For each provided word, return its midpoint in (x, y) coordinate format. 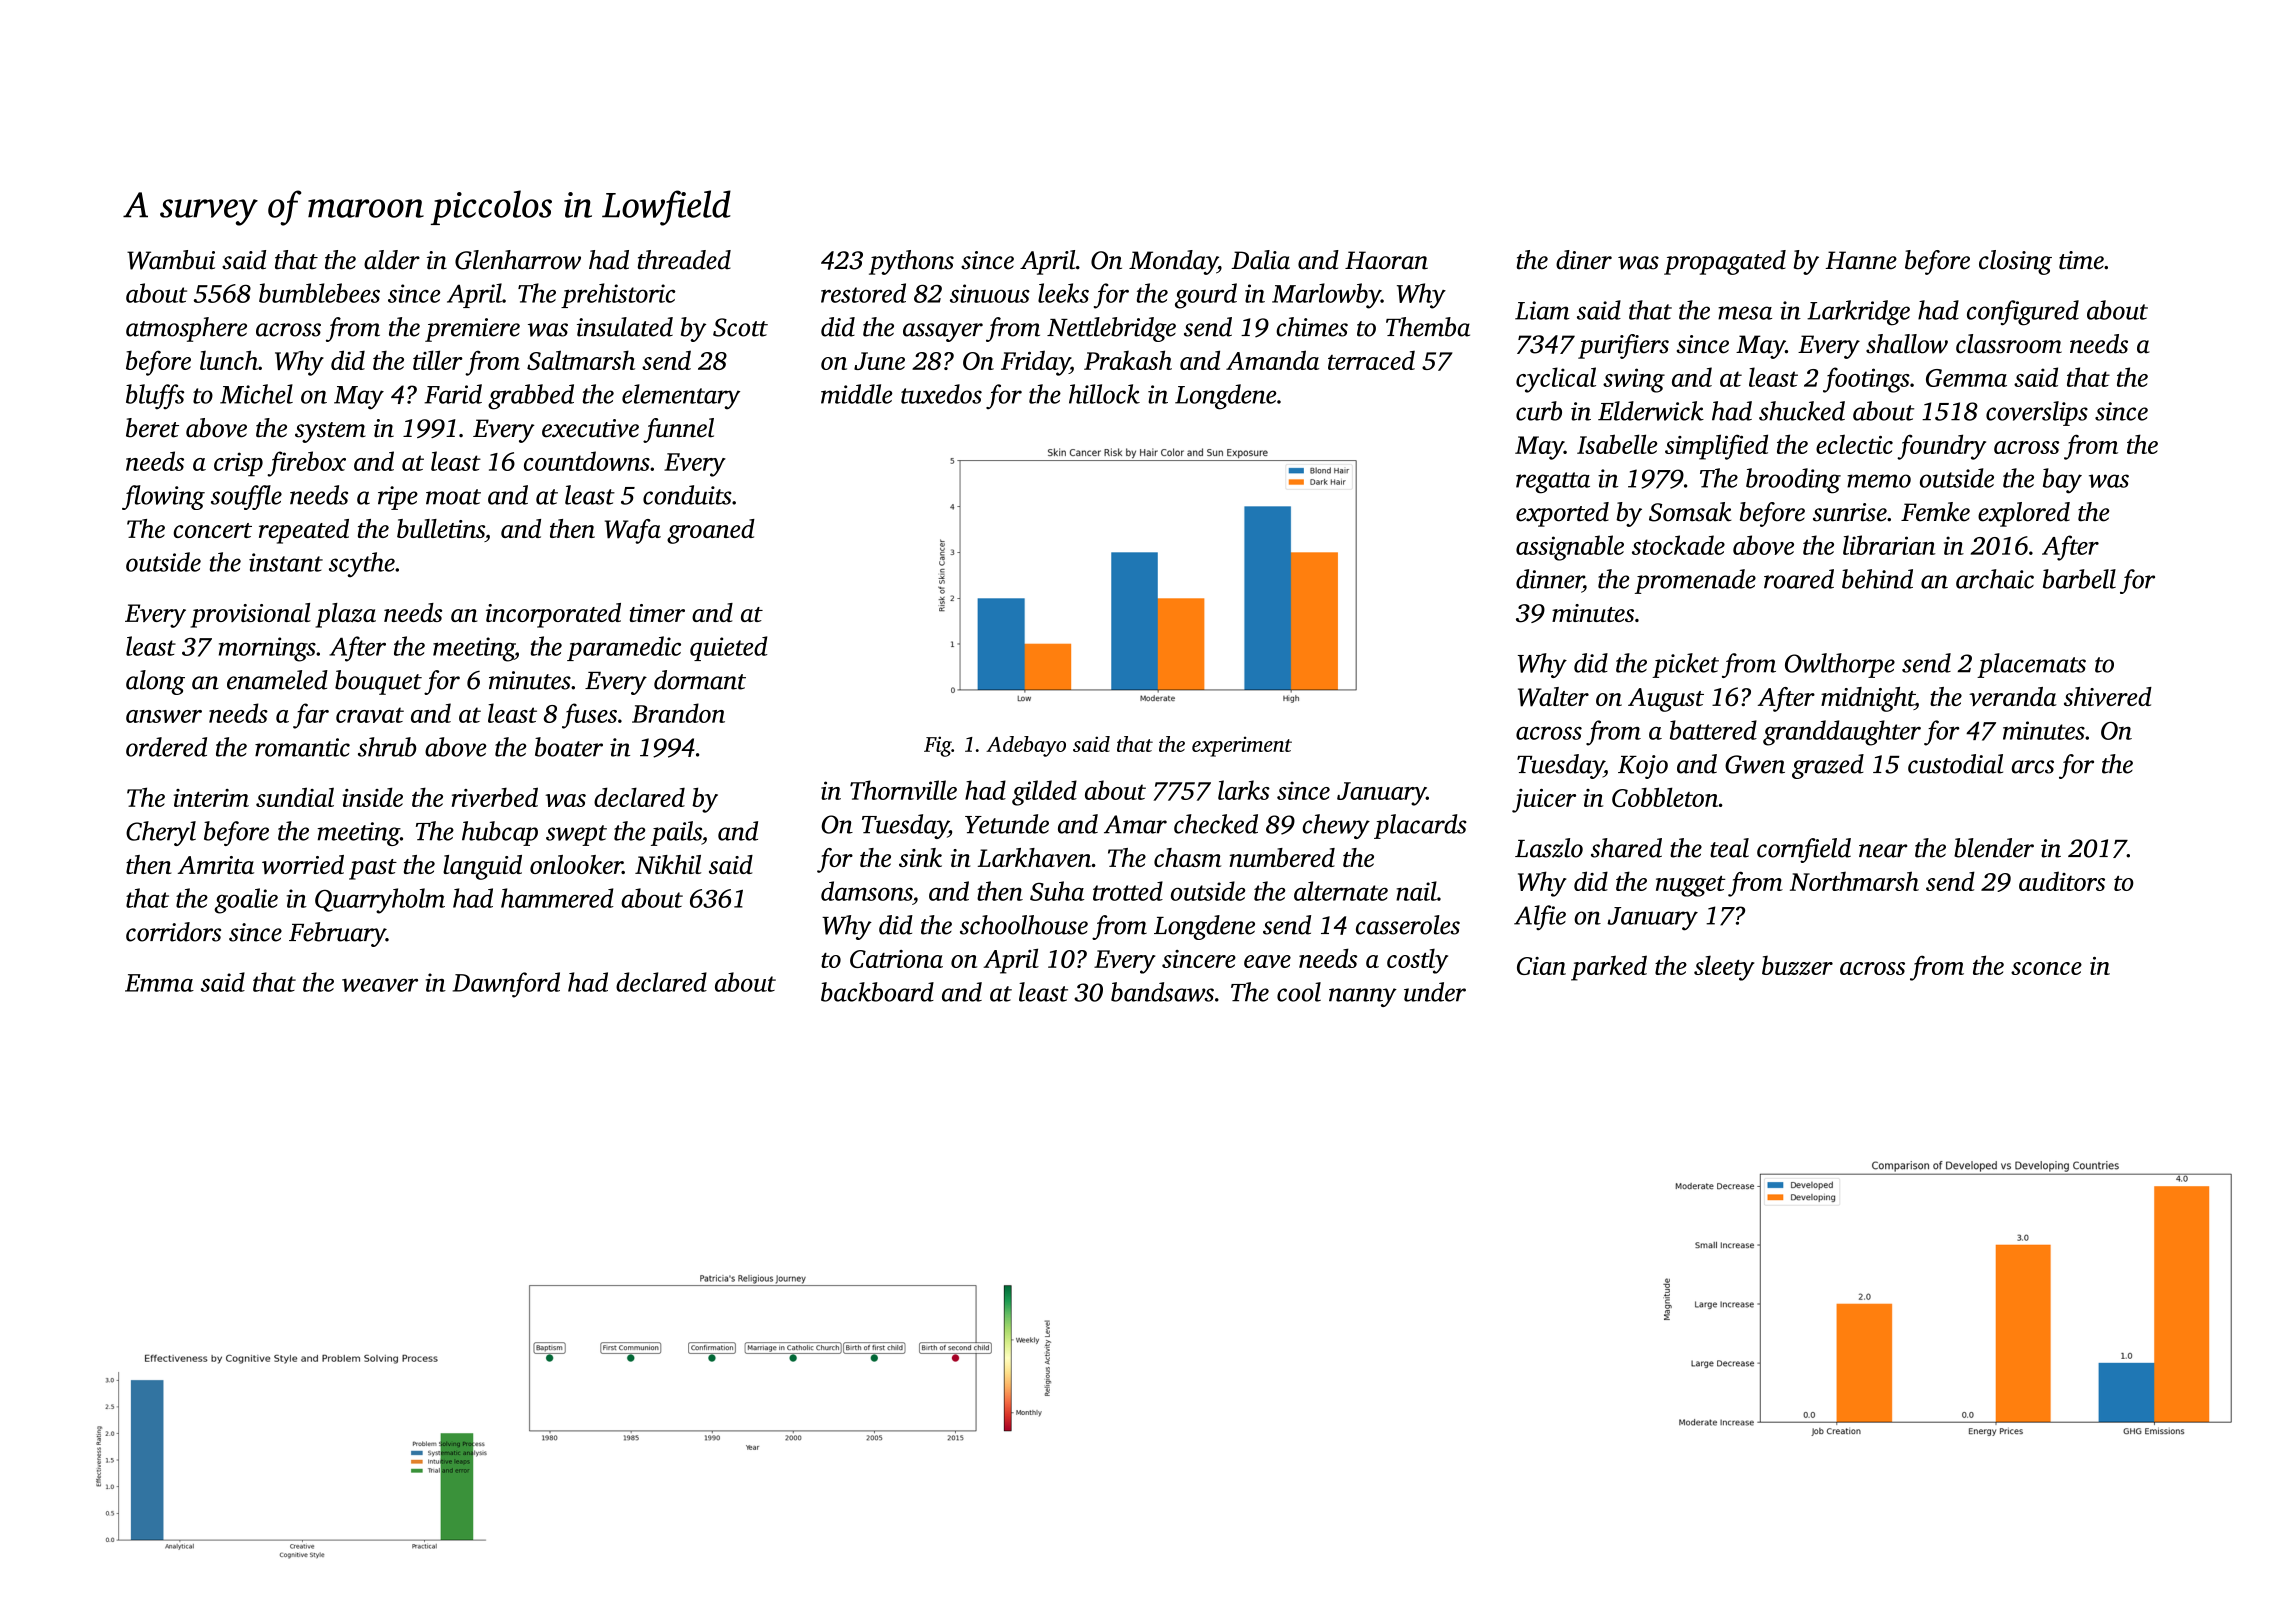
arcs (2032, 767)
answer (164, 716)
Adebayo (1026, 746)
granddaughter (1842, 733)
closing (2015, 262)
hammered (557, 898)
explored (2024, 514)
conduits (687, 495)
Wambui (171, 260)
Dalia (1260, 260)
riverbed (495, 797)
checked (1216, 824)
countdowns (587, 461)
